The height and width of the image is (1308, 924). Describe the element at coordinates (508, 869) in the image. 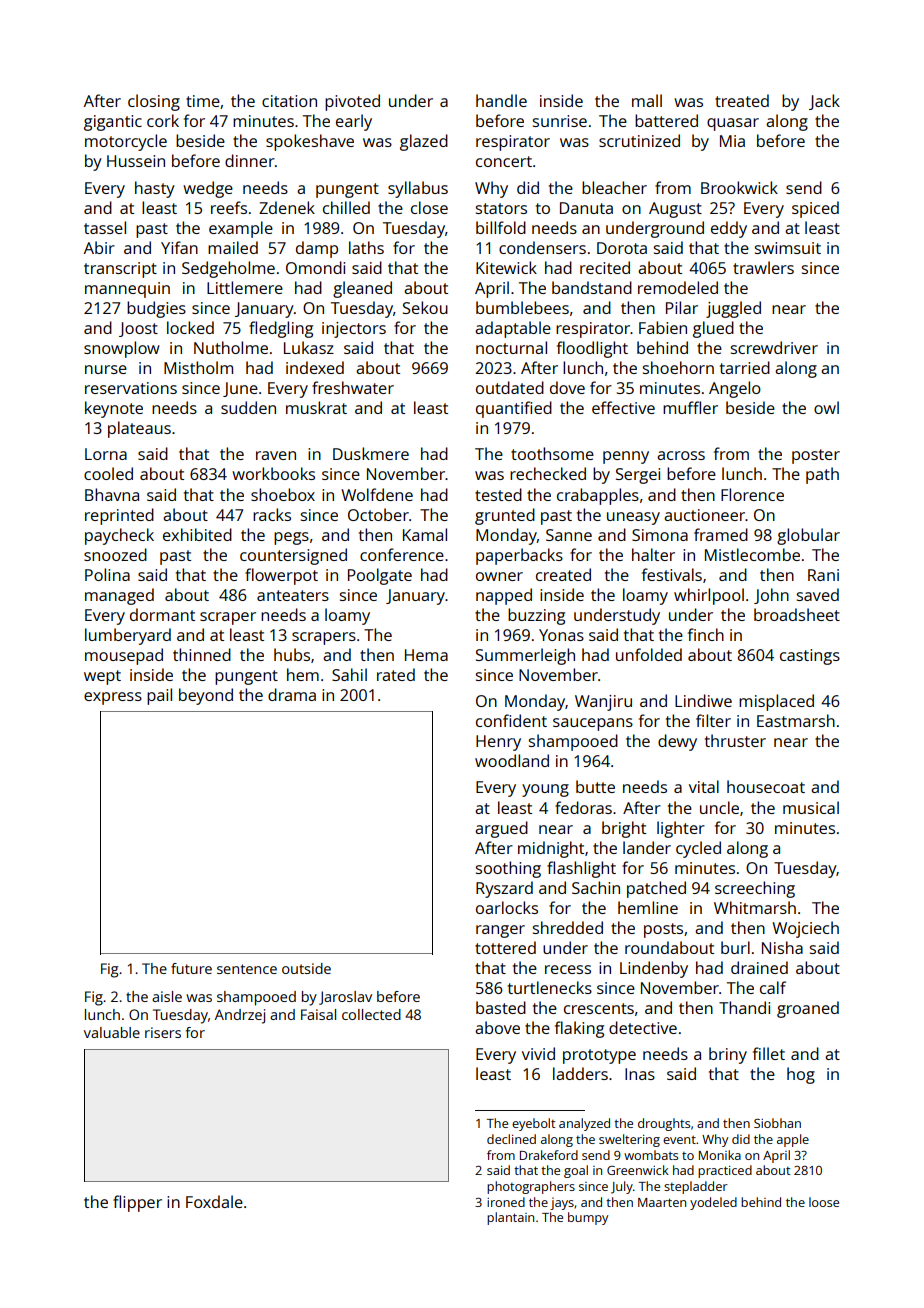

I see `soothing` at that location.
